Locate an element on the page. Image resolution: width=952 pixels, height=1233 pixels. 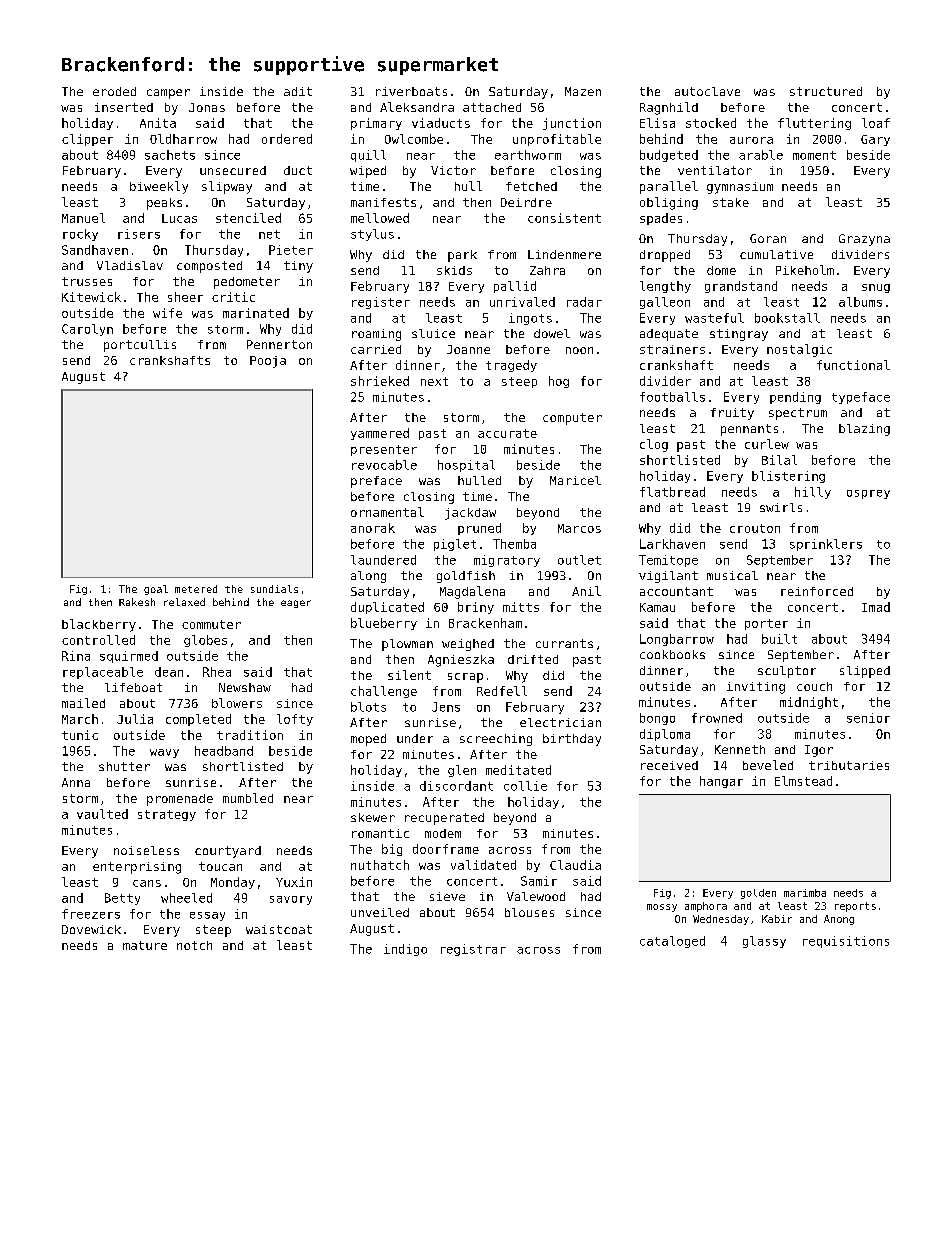
accurate is located at coordinates (507, 433).
